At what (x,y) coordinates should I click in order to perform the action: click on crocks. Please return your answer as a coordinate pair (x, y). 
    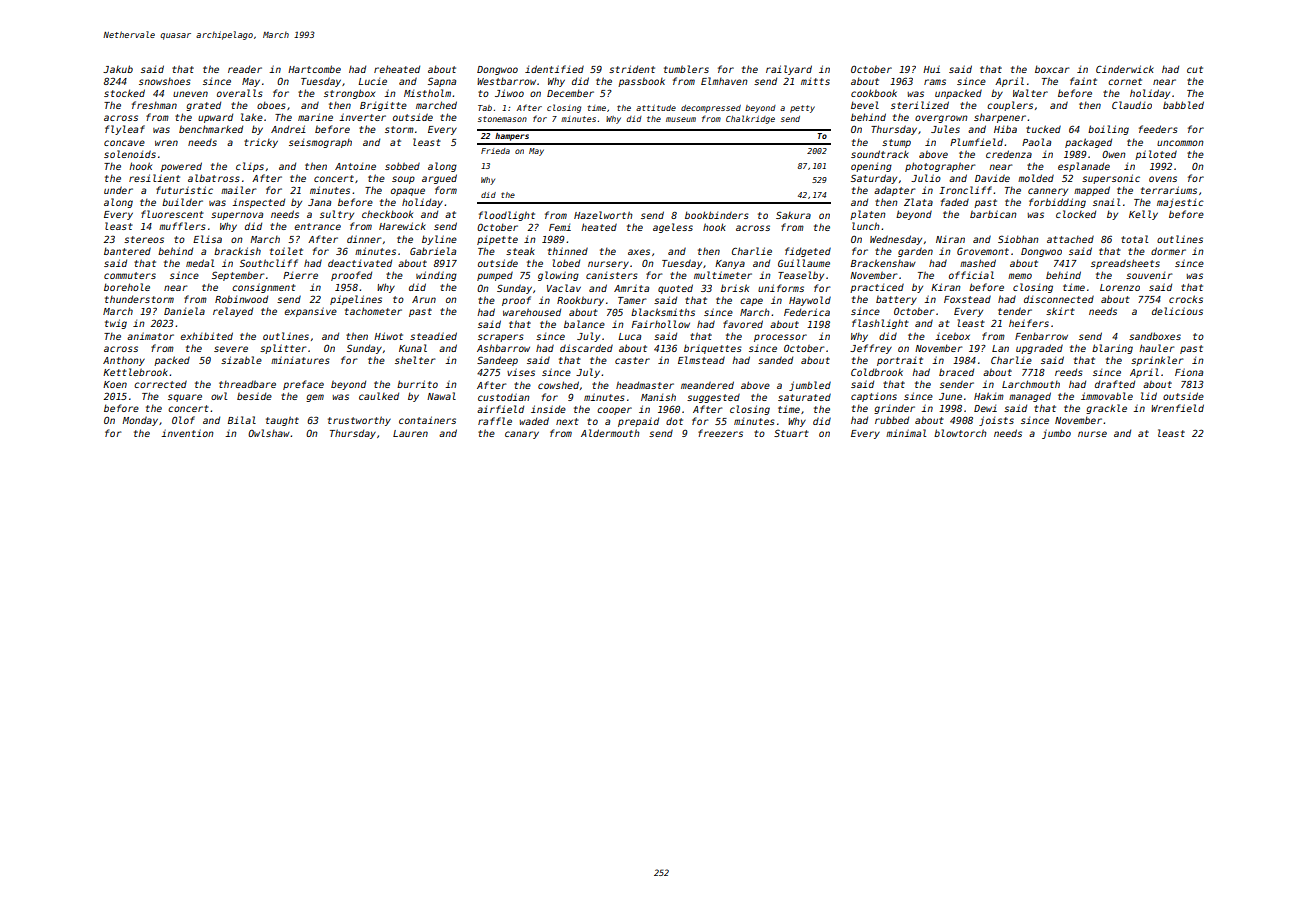
    Looking at the image, I should click on (1186, 299).
